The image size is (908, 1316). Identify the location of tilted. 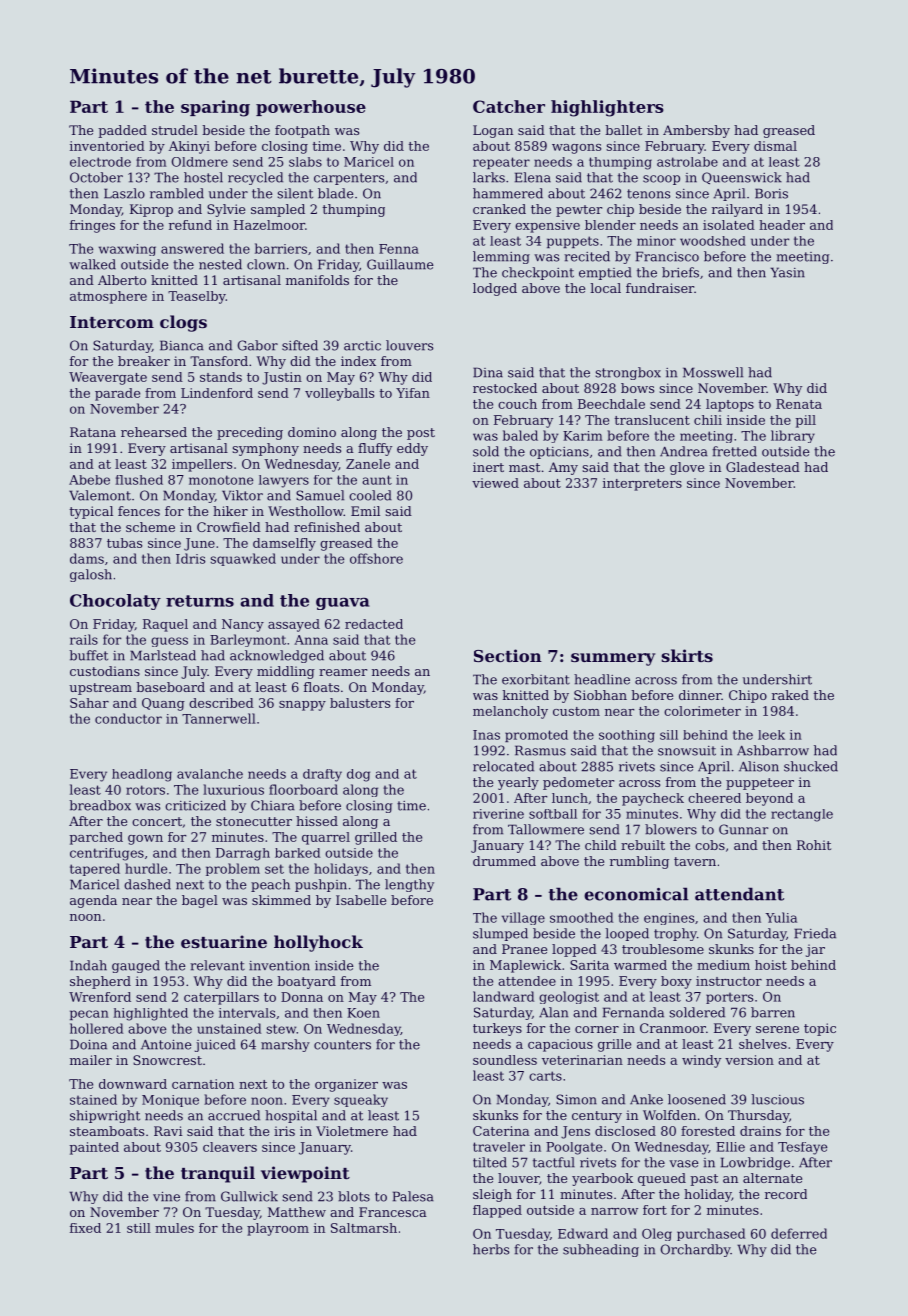
(490, 1162).
